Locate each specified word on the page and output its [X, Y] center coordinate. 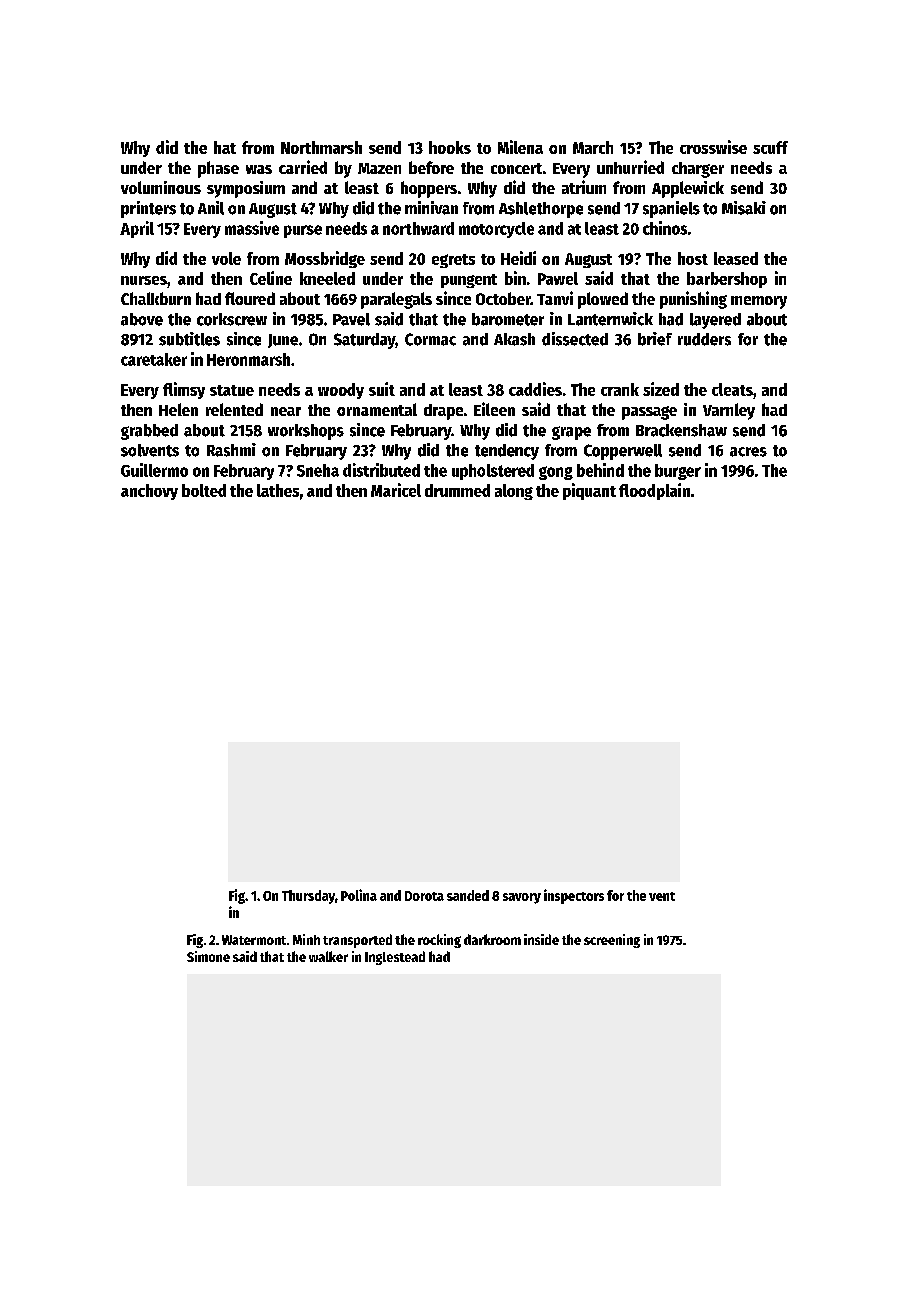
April [137, 229]
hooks [450, 147]
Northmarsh [321, 147]
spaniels [671, 209]
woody [341, 391]
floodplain [654, 491]
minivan [431, 208]
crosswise [713, 147]
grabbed [149, 432]
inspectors [574, 896]
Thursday [308, 897]
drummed [457, 490]
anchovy [149, 492]
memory [759, 302]
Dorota [424, 896]
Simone [208, 956]
